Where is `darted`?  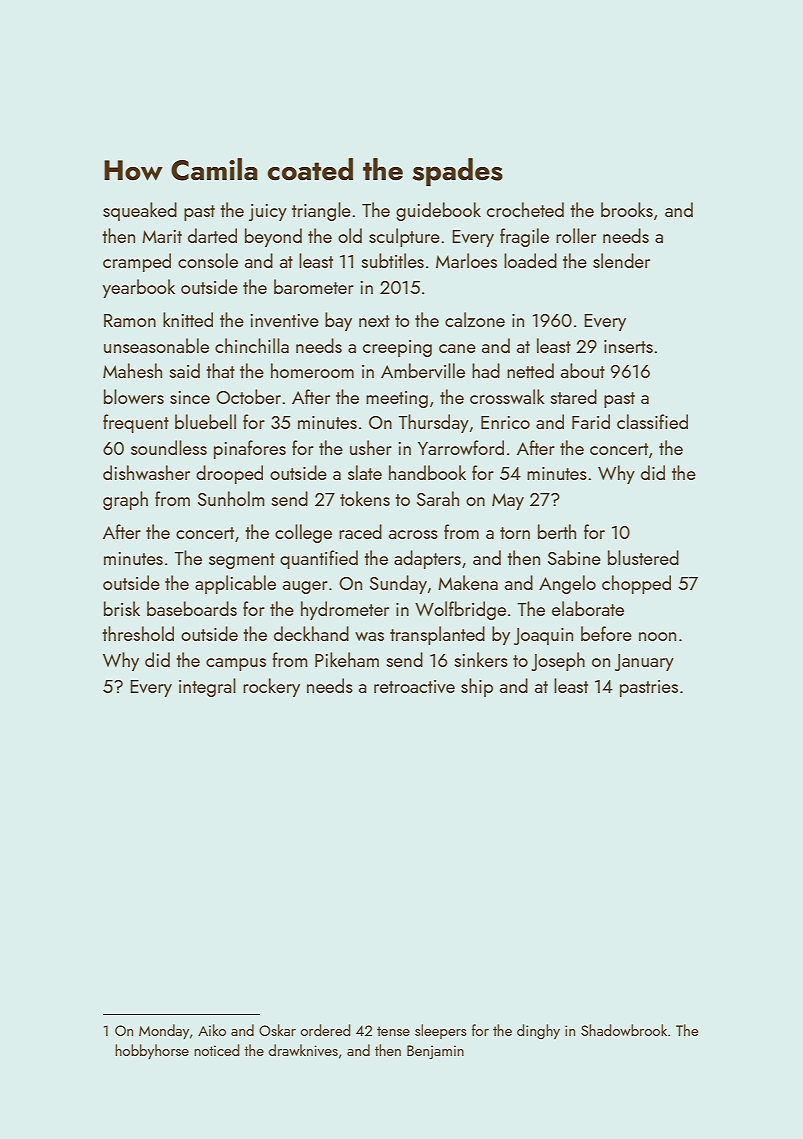 darted is located at coordinates (212, 235).
